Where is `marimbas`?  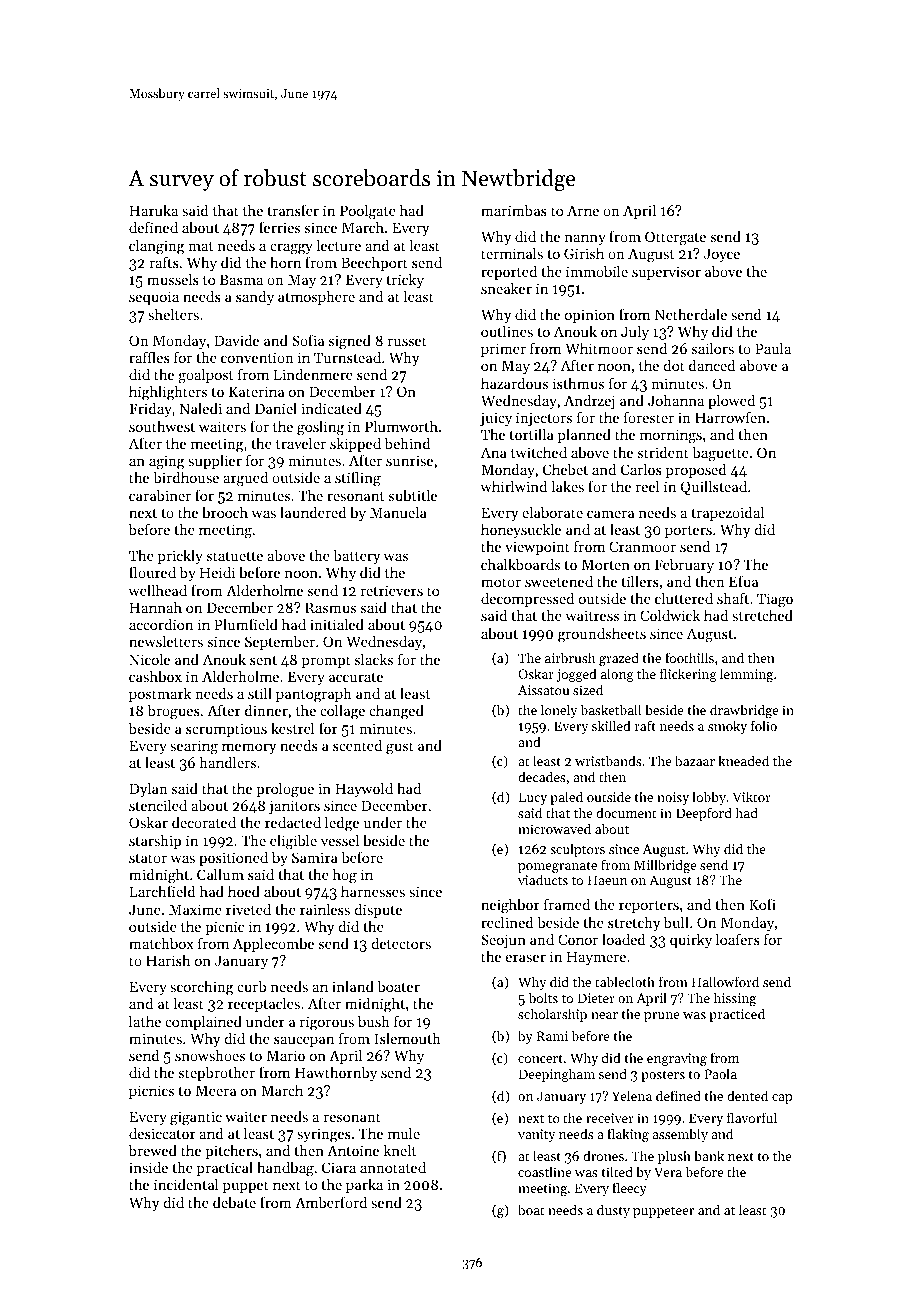 marimbas is located at coordinates (514, 210).
